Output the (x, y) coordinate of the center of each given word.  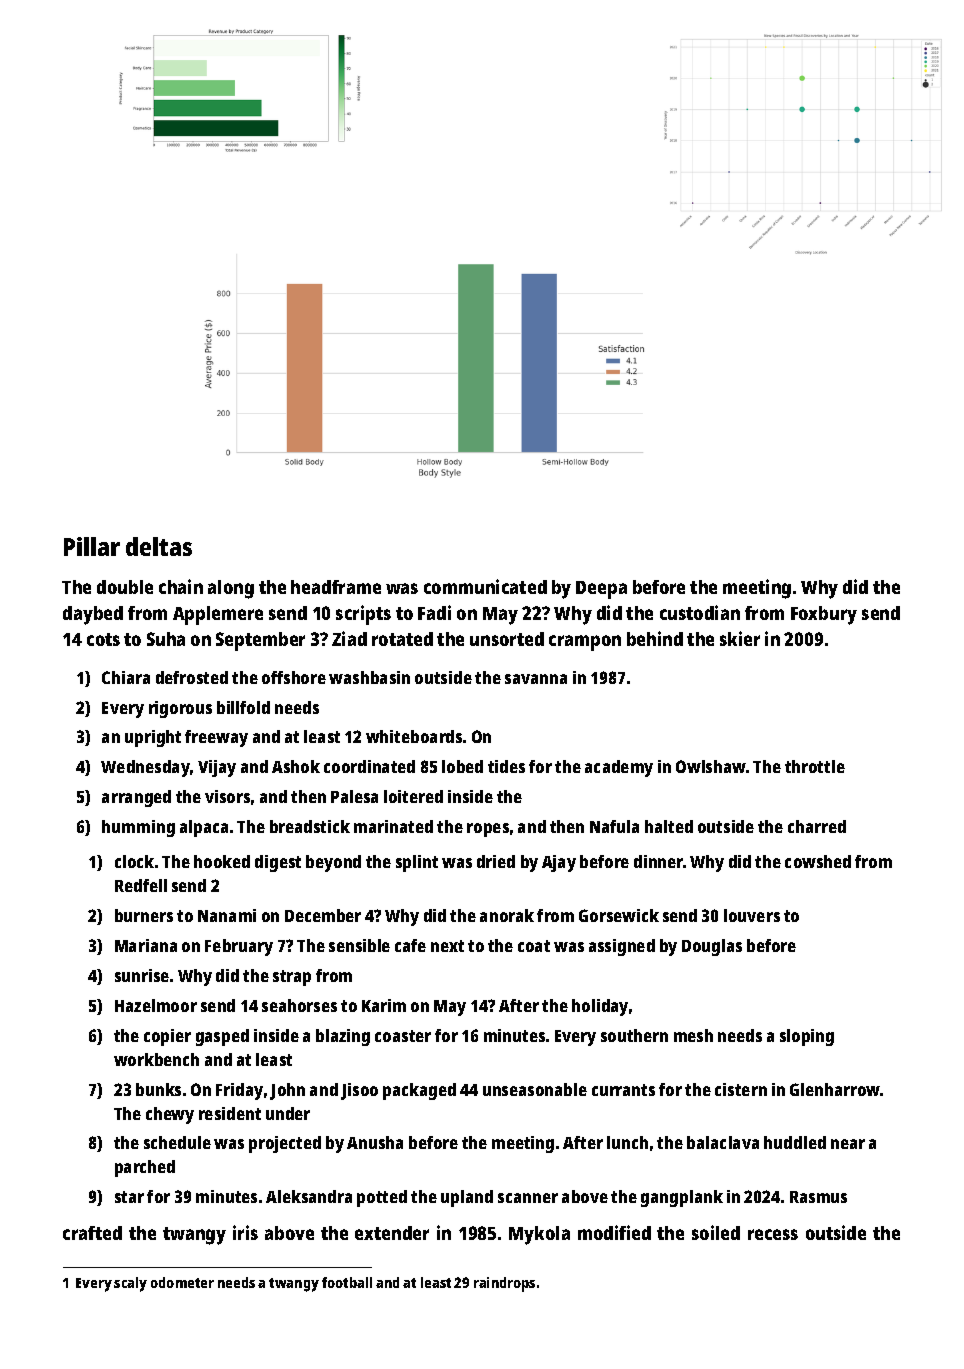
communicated (485, 586)
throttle (815, 766)
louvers (752, 915)
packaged (419, 1091)
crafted (92, 1233)
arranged (136, 798)
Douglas (712, 947)
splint (417, 863)
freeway (216, 738)
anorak (507, 915)
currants (623, 1090)
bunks (158, 1089)
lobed (462, 766)
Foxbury (824, 615)
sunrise (142, 975)
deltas (159, 546)
